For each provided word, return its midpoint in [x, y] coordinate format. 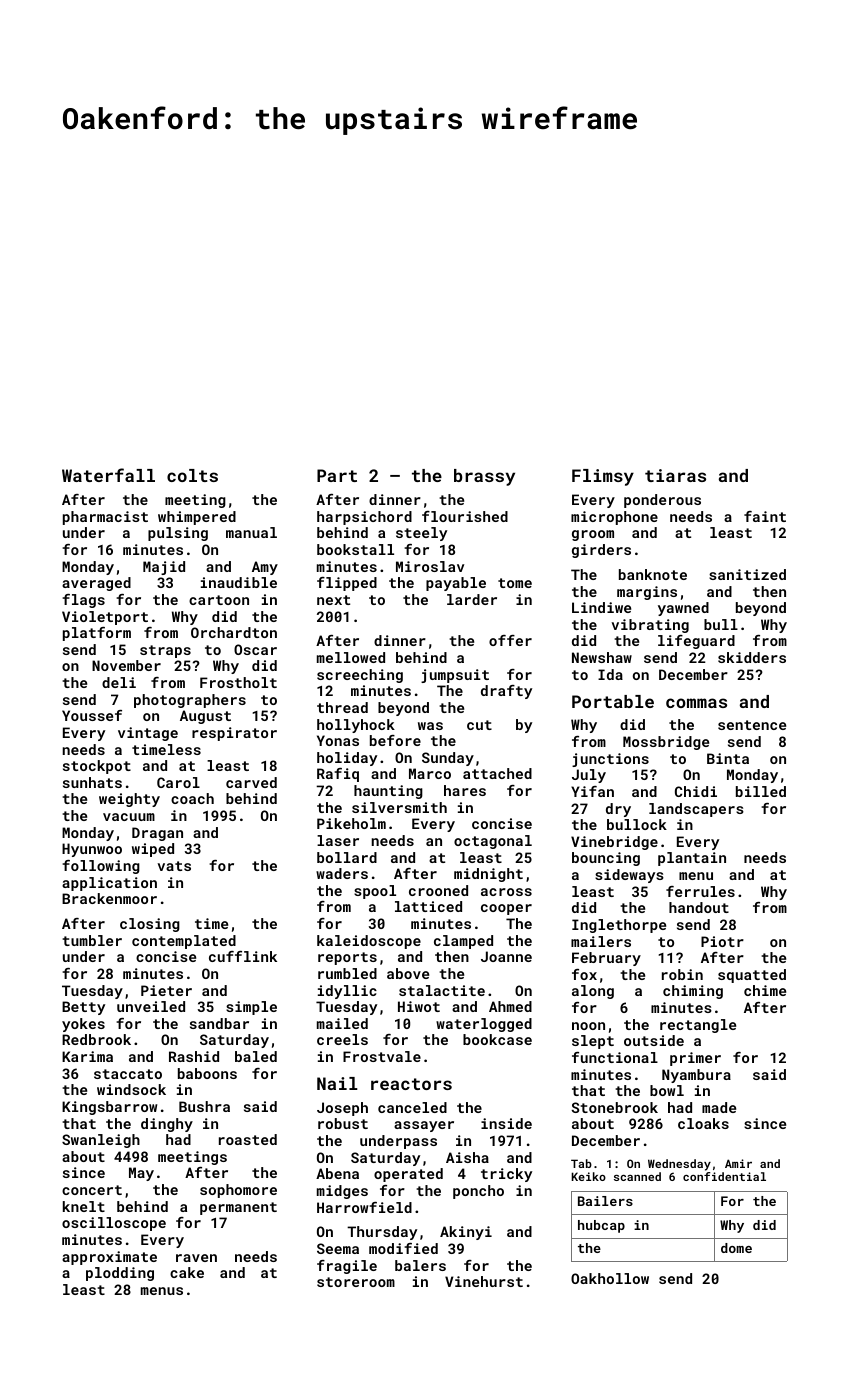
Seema [338, 1248]
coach [192, 798]
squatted [752, 976]
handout [699, 907]
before [395, 740]
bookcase [497, 1039]
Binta [728, 758]
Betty [83, 1008]
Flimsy [603, 477]
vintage [148, 734]
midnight [488, 875]
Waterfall [108, 475]
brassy [484, 477]
